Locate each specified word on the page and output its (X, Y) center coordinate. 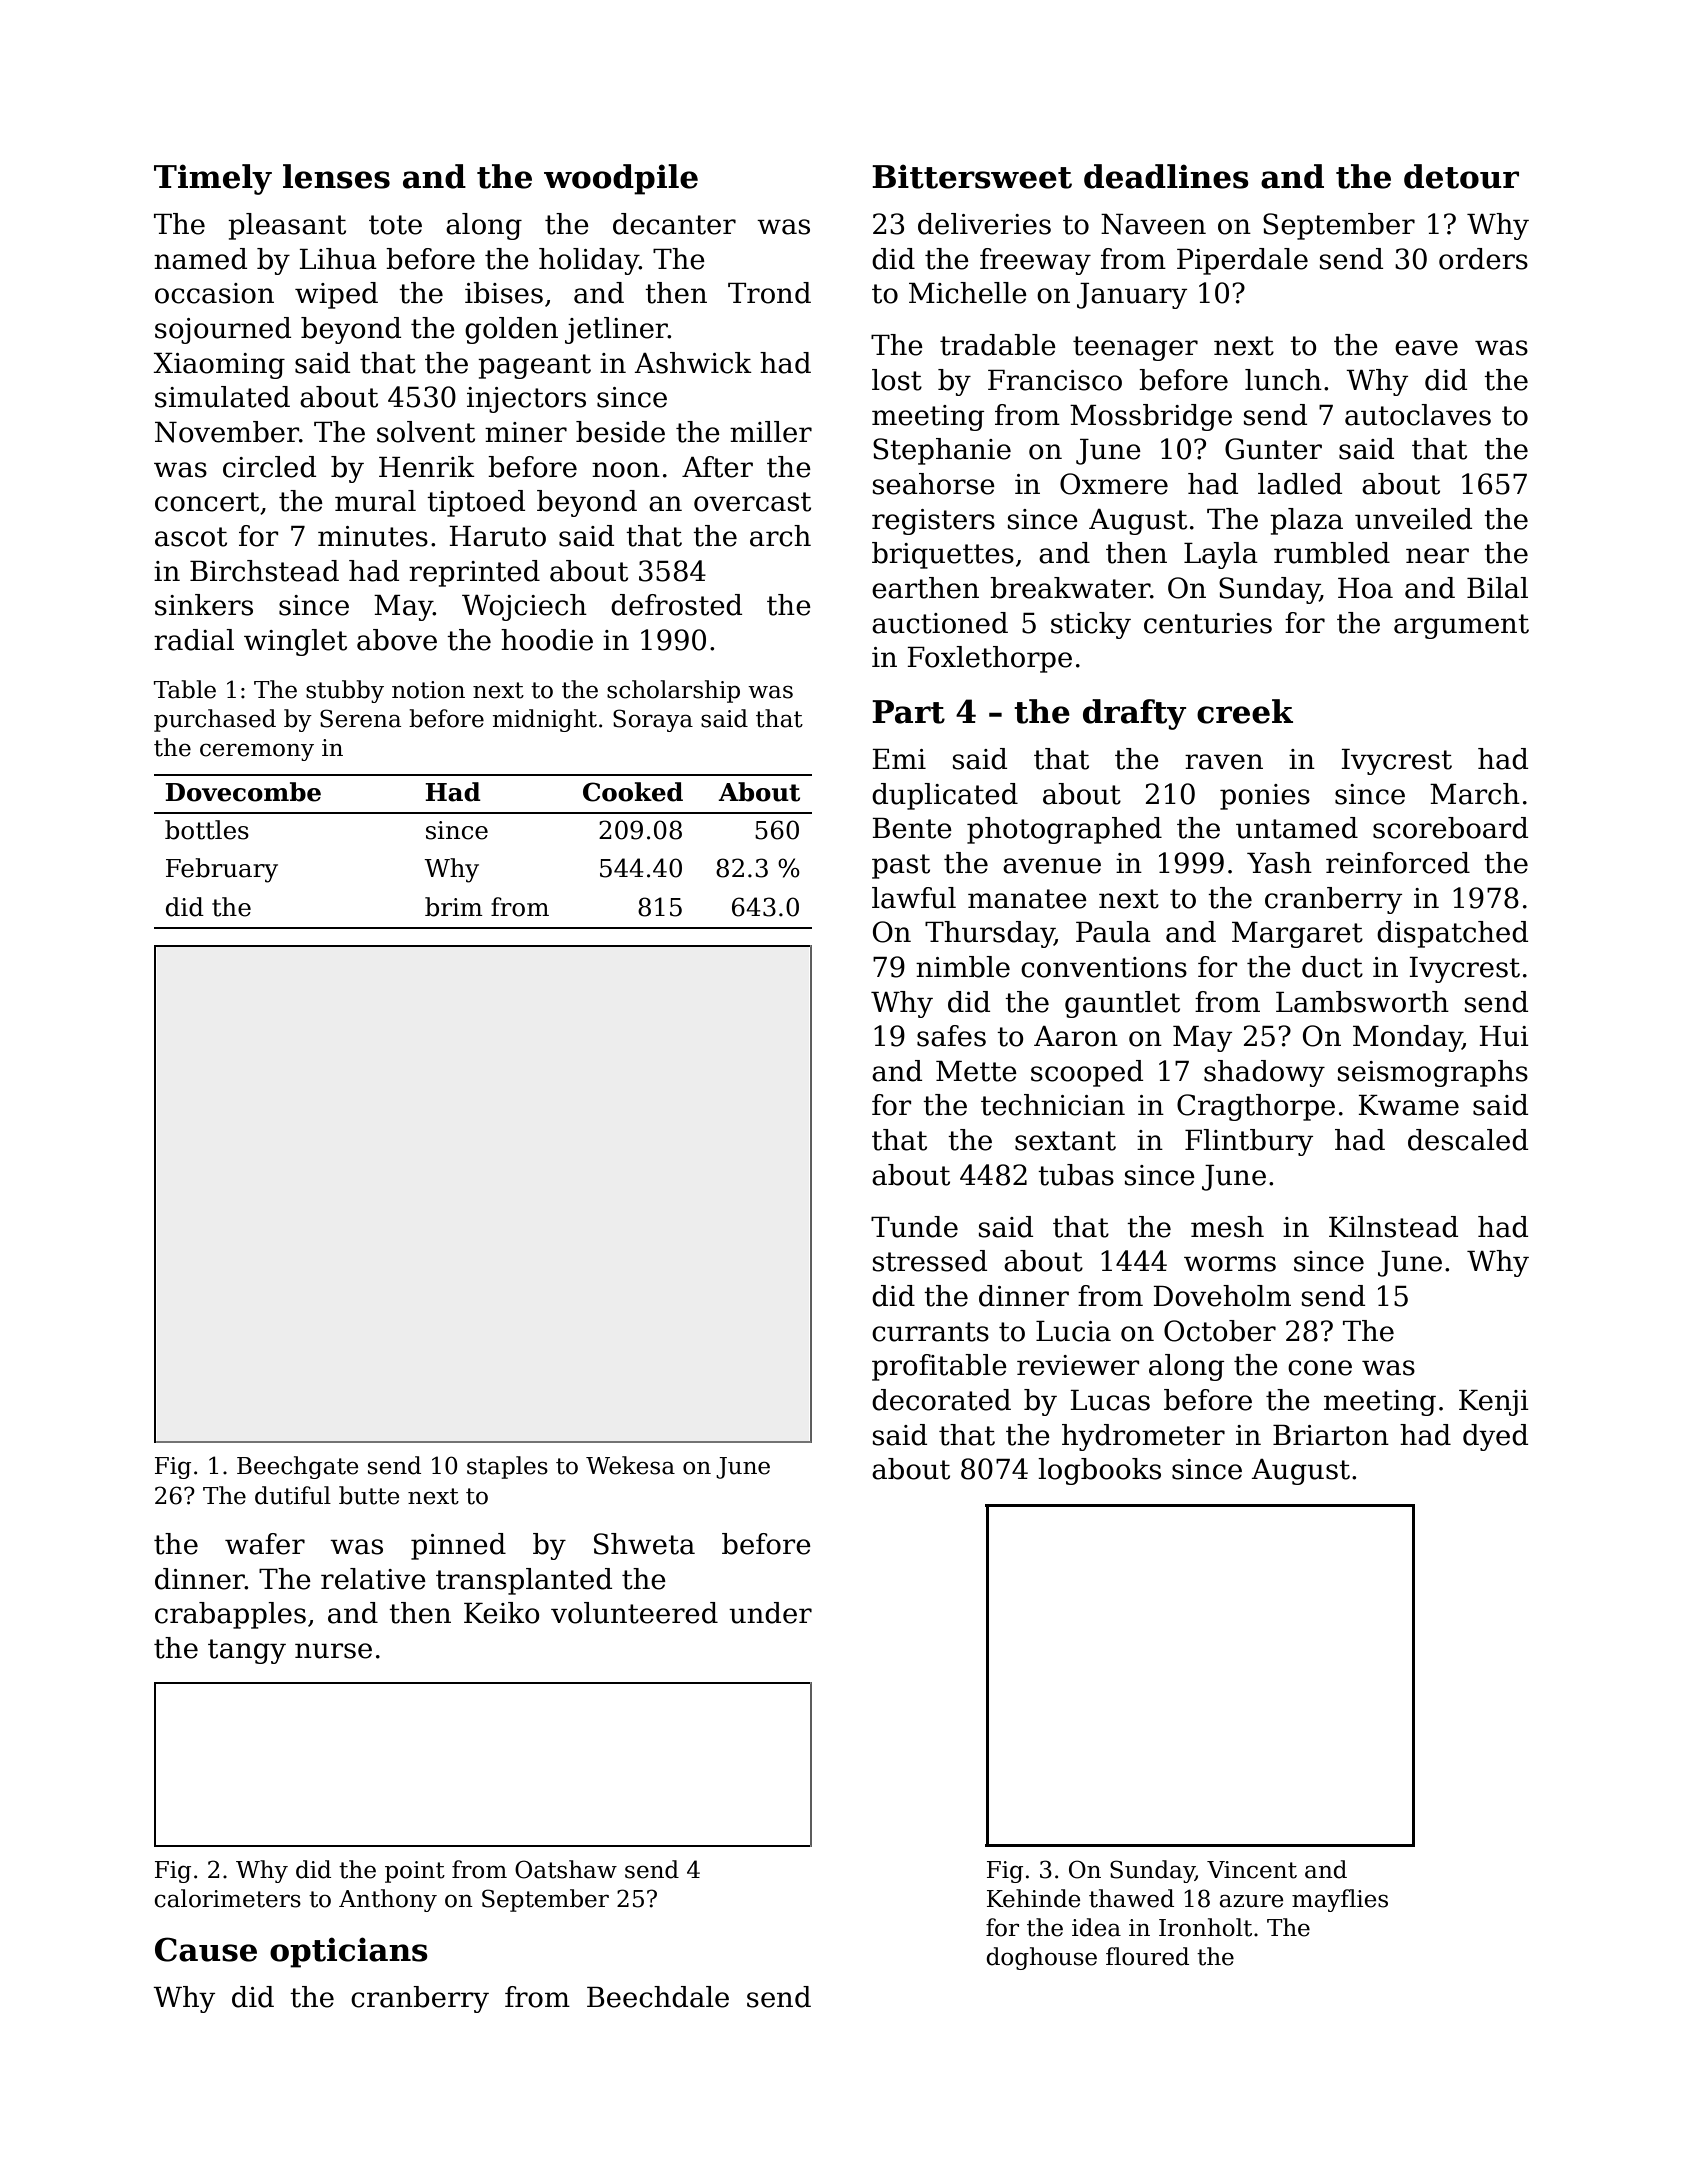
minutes (373, 536)
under (770, 1613)
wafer (265, 1544)
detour (1461, 176)
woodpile (621, 179)
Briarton (1331, 1435)
